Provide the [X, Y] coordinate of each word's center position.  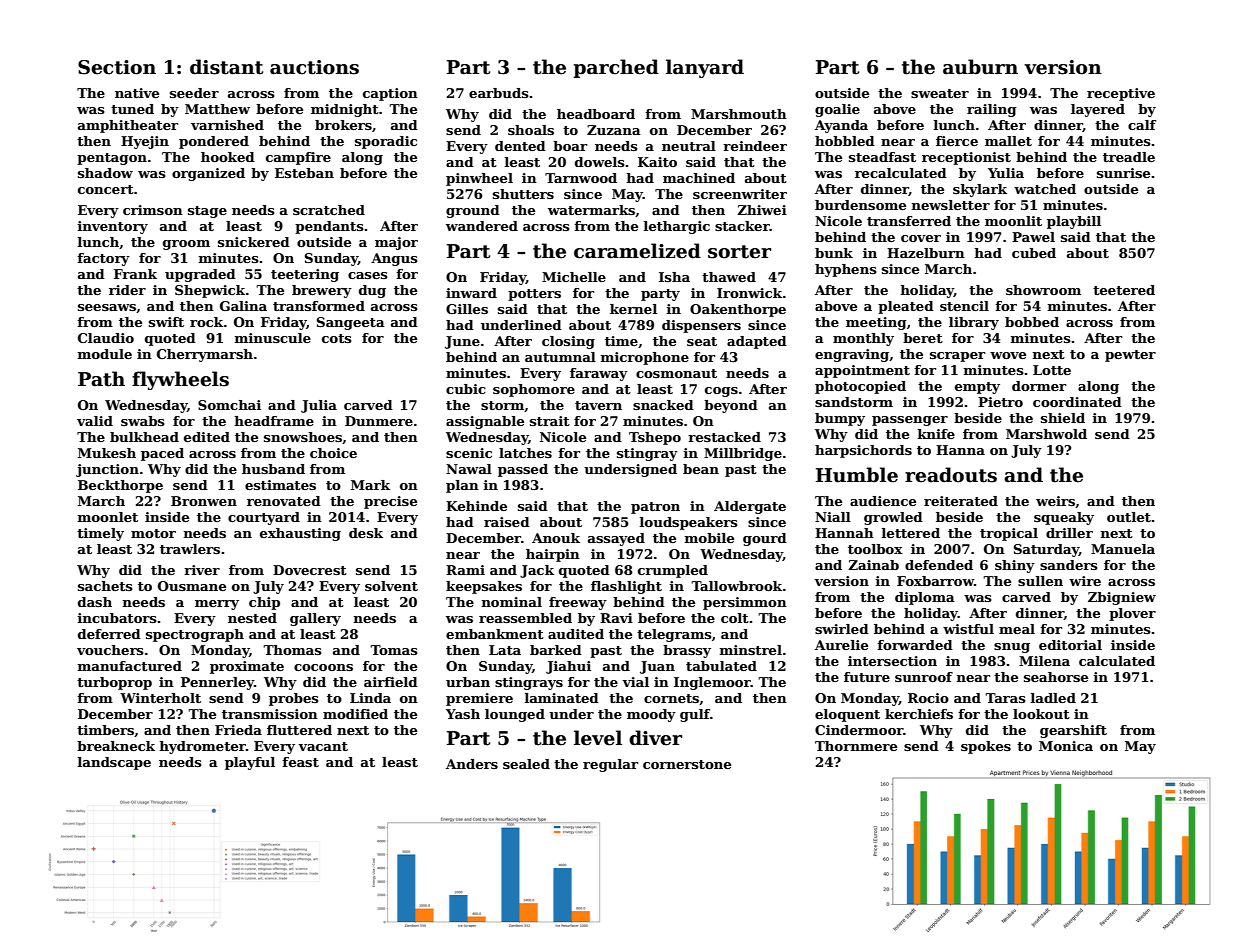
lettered [911, 533]
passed [523, 470]
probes [294, 699]
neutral [689, 146]
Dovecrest [310, 570]
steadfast [882, 157]
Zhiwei [762, 210]
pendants [329, 227]
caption [390, 94]
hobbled [845, 141]
